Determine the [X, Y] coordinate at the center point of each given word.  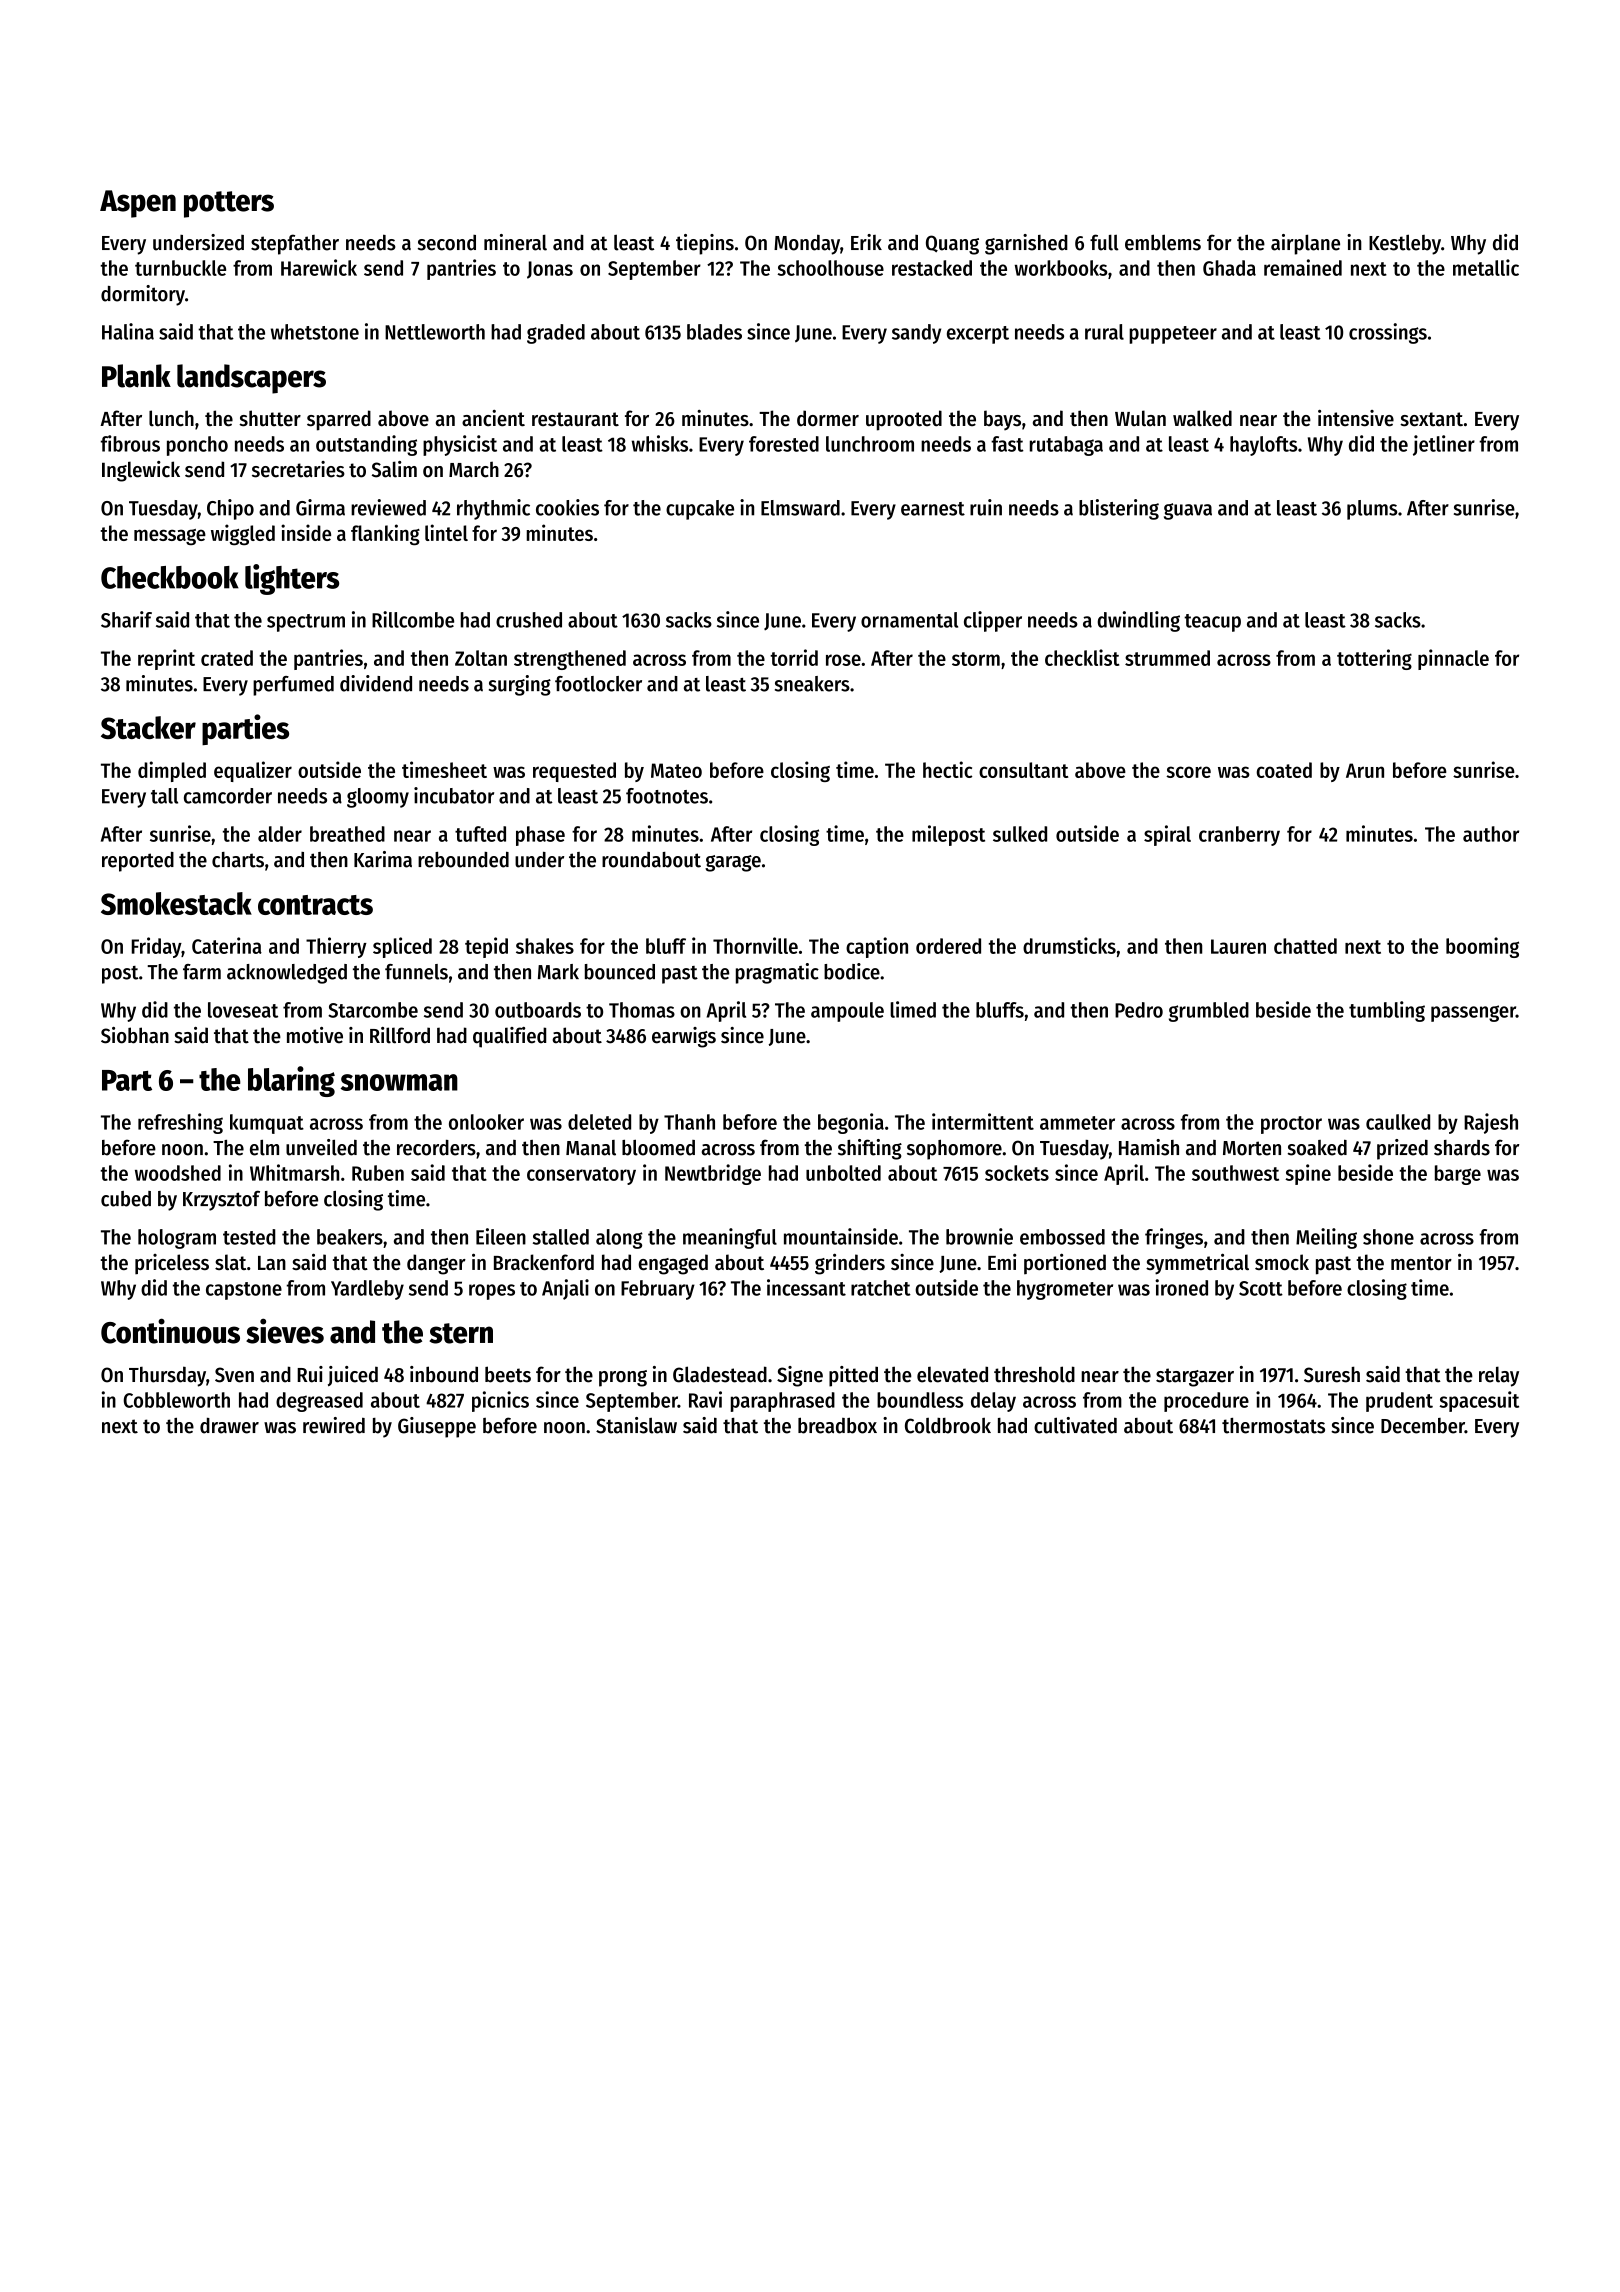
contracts [315, 905]
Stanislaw [636, 1425]
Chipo [230, 509]
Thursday [167, 1376]
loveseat [243, 1010]
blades [714, 332]
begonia [851, 1123]
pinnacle [1453, 659]
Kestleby [1405, 244]
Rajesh [1491, 1123]
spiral [1167, 835]
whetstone [315, 332]
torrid [794, 657]
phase [540, 836]
